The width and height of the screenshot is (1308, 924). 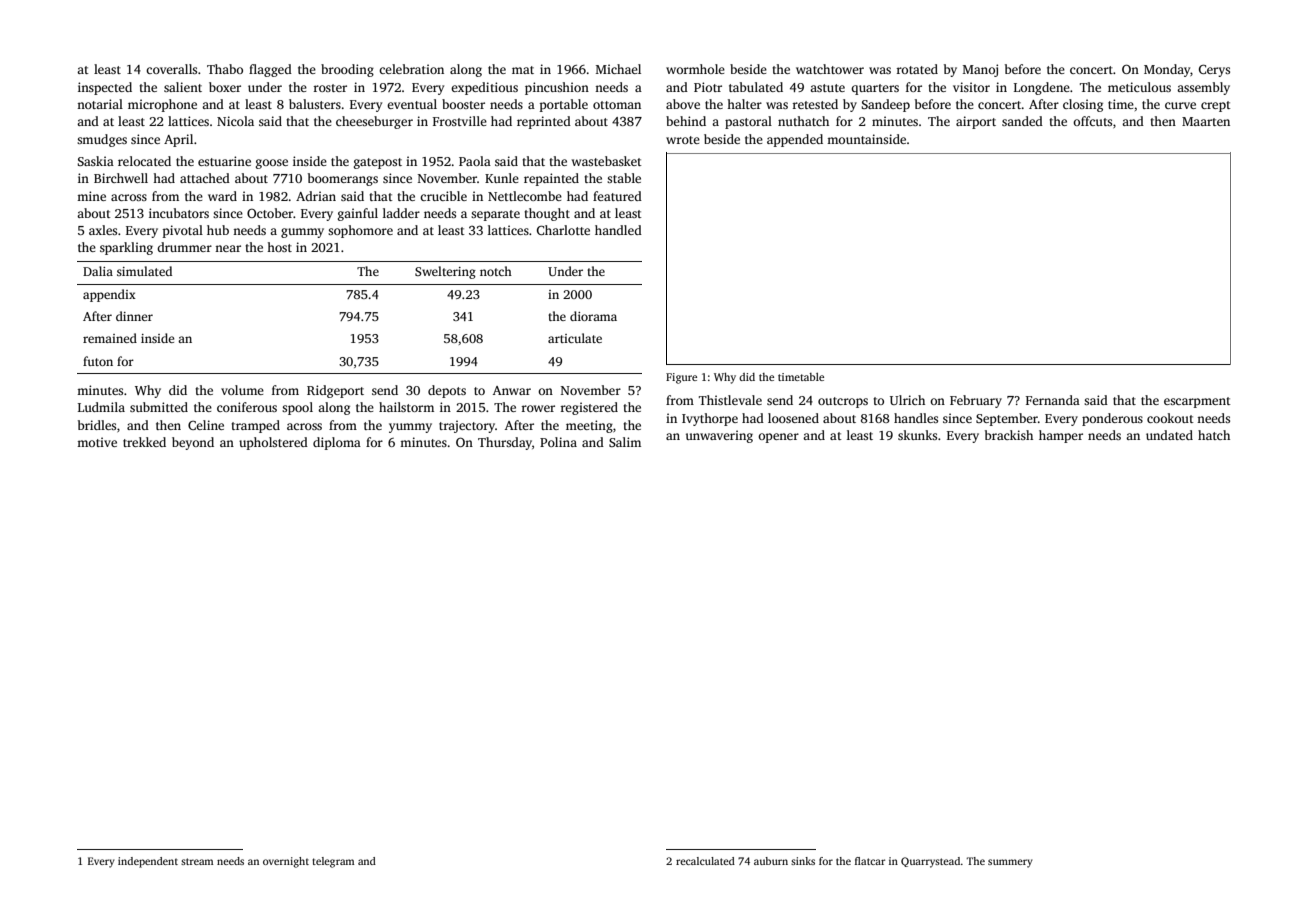 What do you see at coordinates (1061, 436) in the screenshot?
I see `hamper` at bounding box center [1061, 436].
